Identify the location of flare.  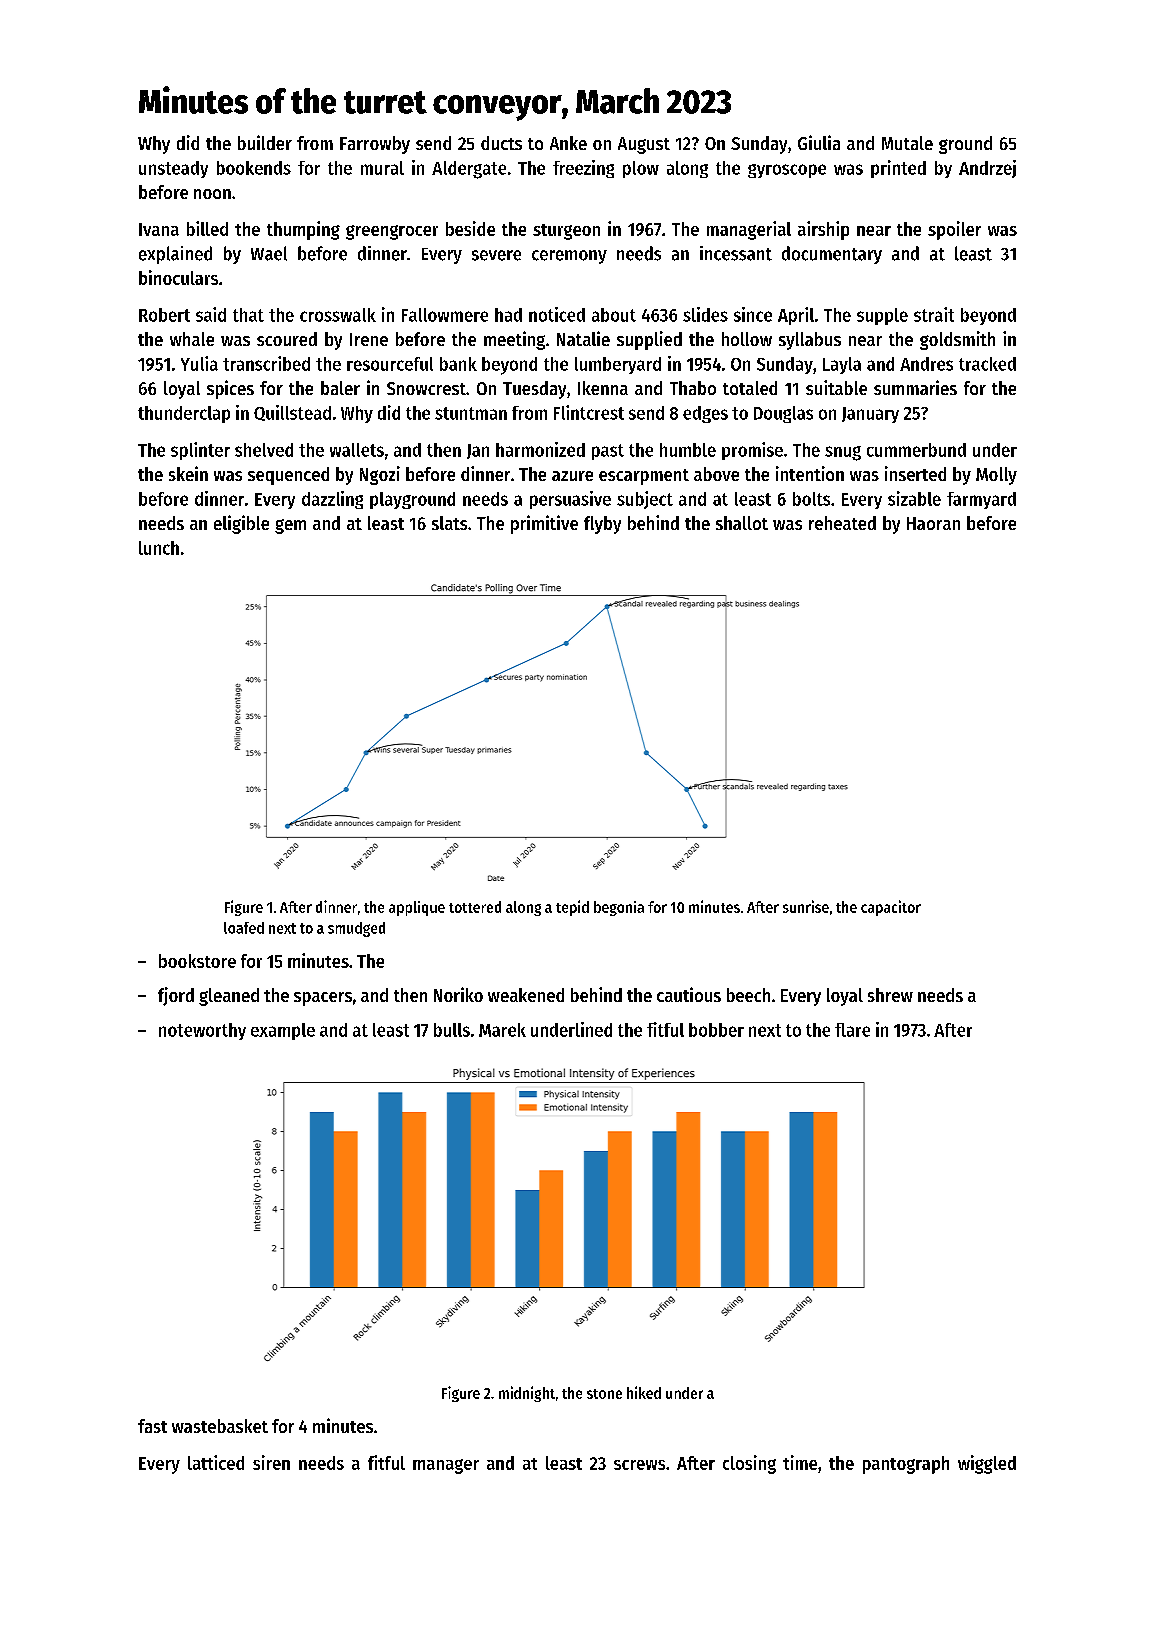
(852, 1030).
